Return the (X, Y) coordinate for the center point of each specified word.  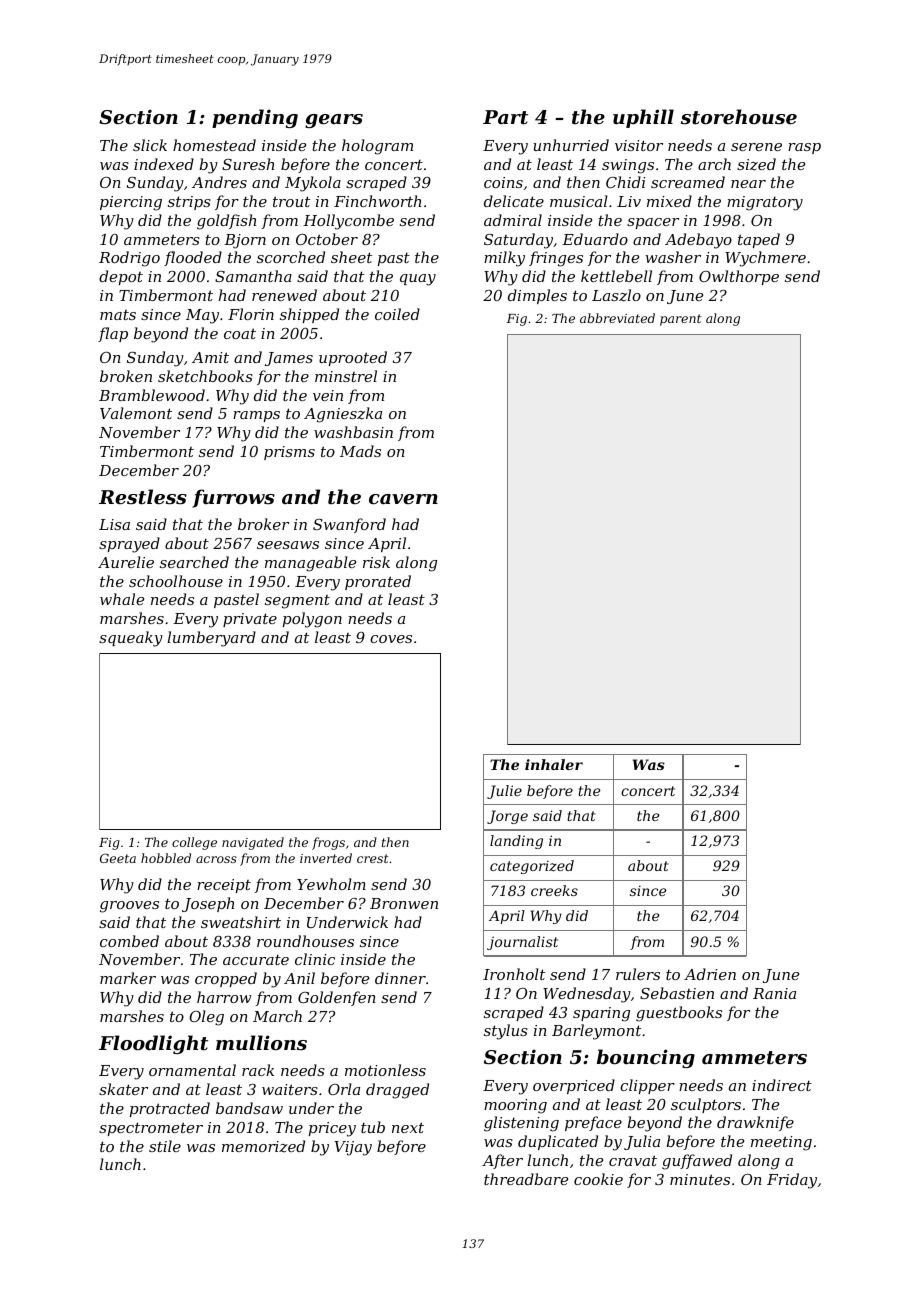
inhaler (554, 764)
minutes (700, 1179)
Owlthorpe (739, 277)
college (194, 843)
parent (681, 320)
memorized (263, 1146)
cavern (403, 499)
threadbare (526, 1179)
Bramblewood (152, 395)
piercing (131, 203)
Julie (504, 792)
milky (504, 259)
